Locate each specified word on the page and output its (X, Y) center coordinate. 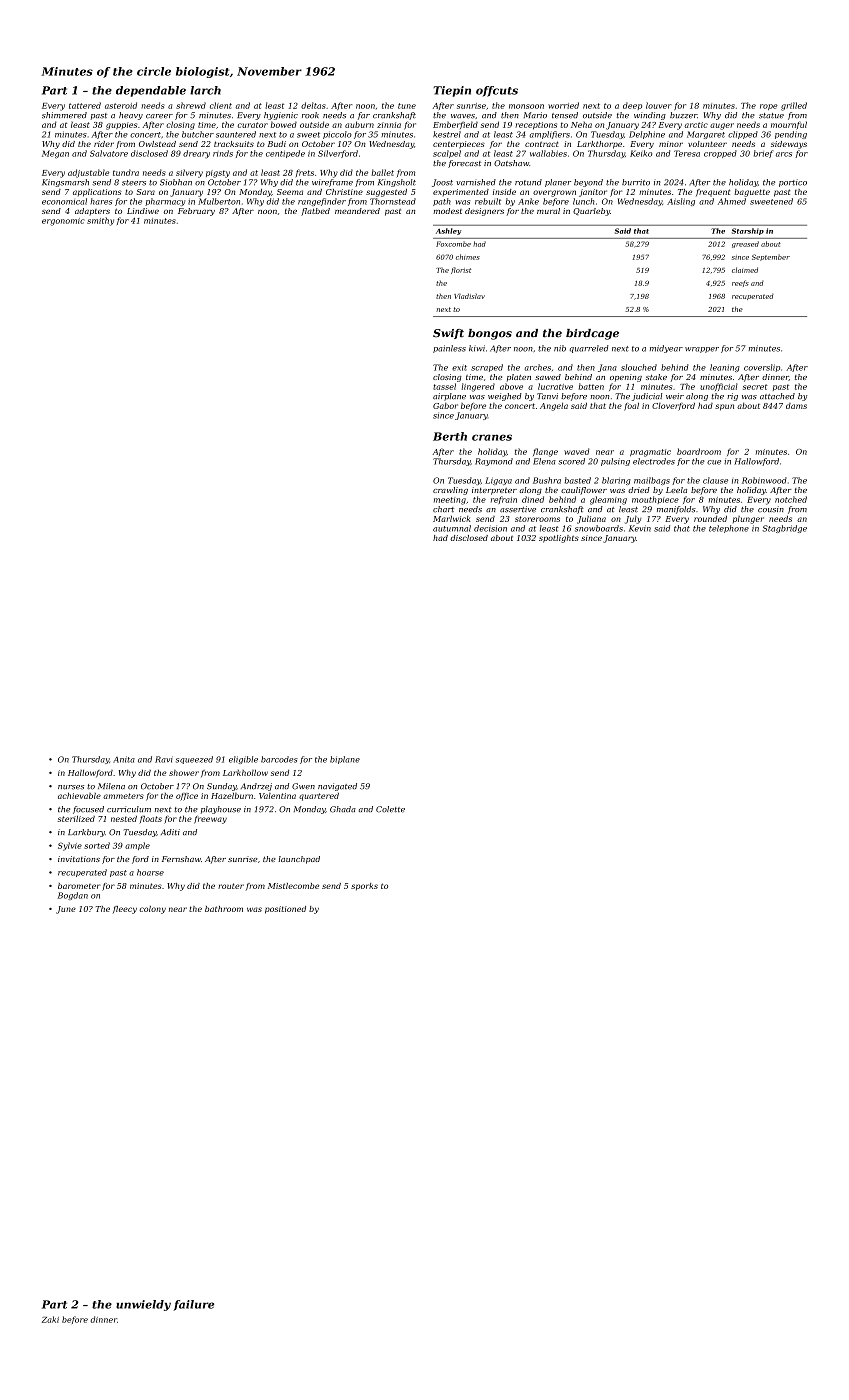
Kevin (640, 528)
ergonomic (63, 222)
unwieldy (143, 1305)
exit (459, 368)
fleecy (125, 910)
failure (193, 1305)
